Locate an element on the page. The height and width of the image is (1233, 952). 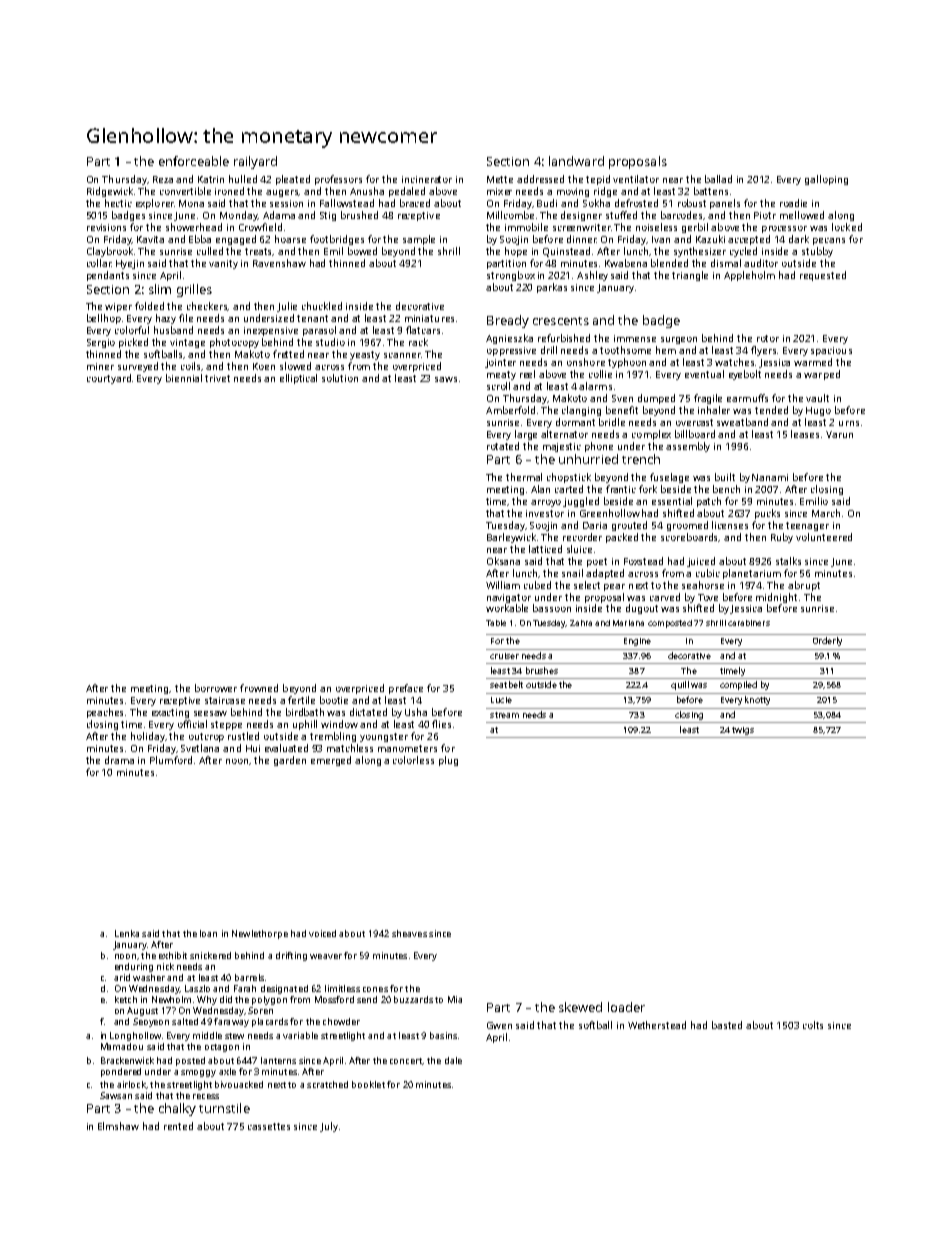
July is located at coordinates (329, 1127).
